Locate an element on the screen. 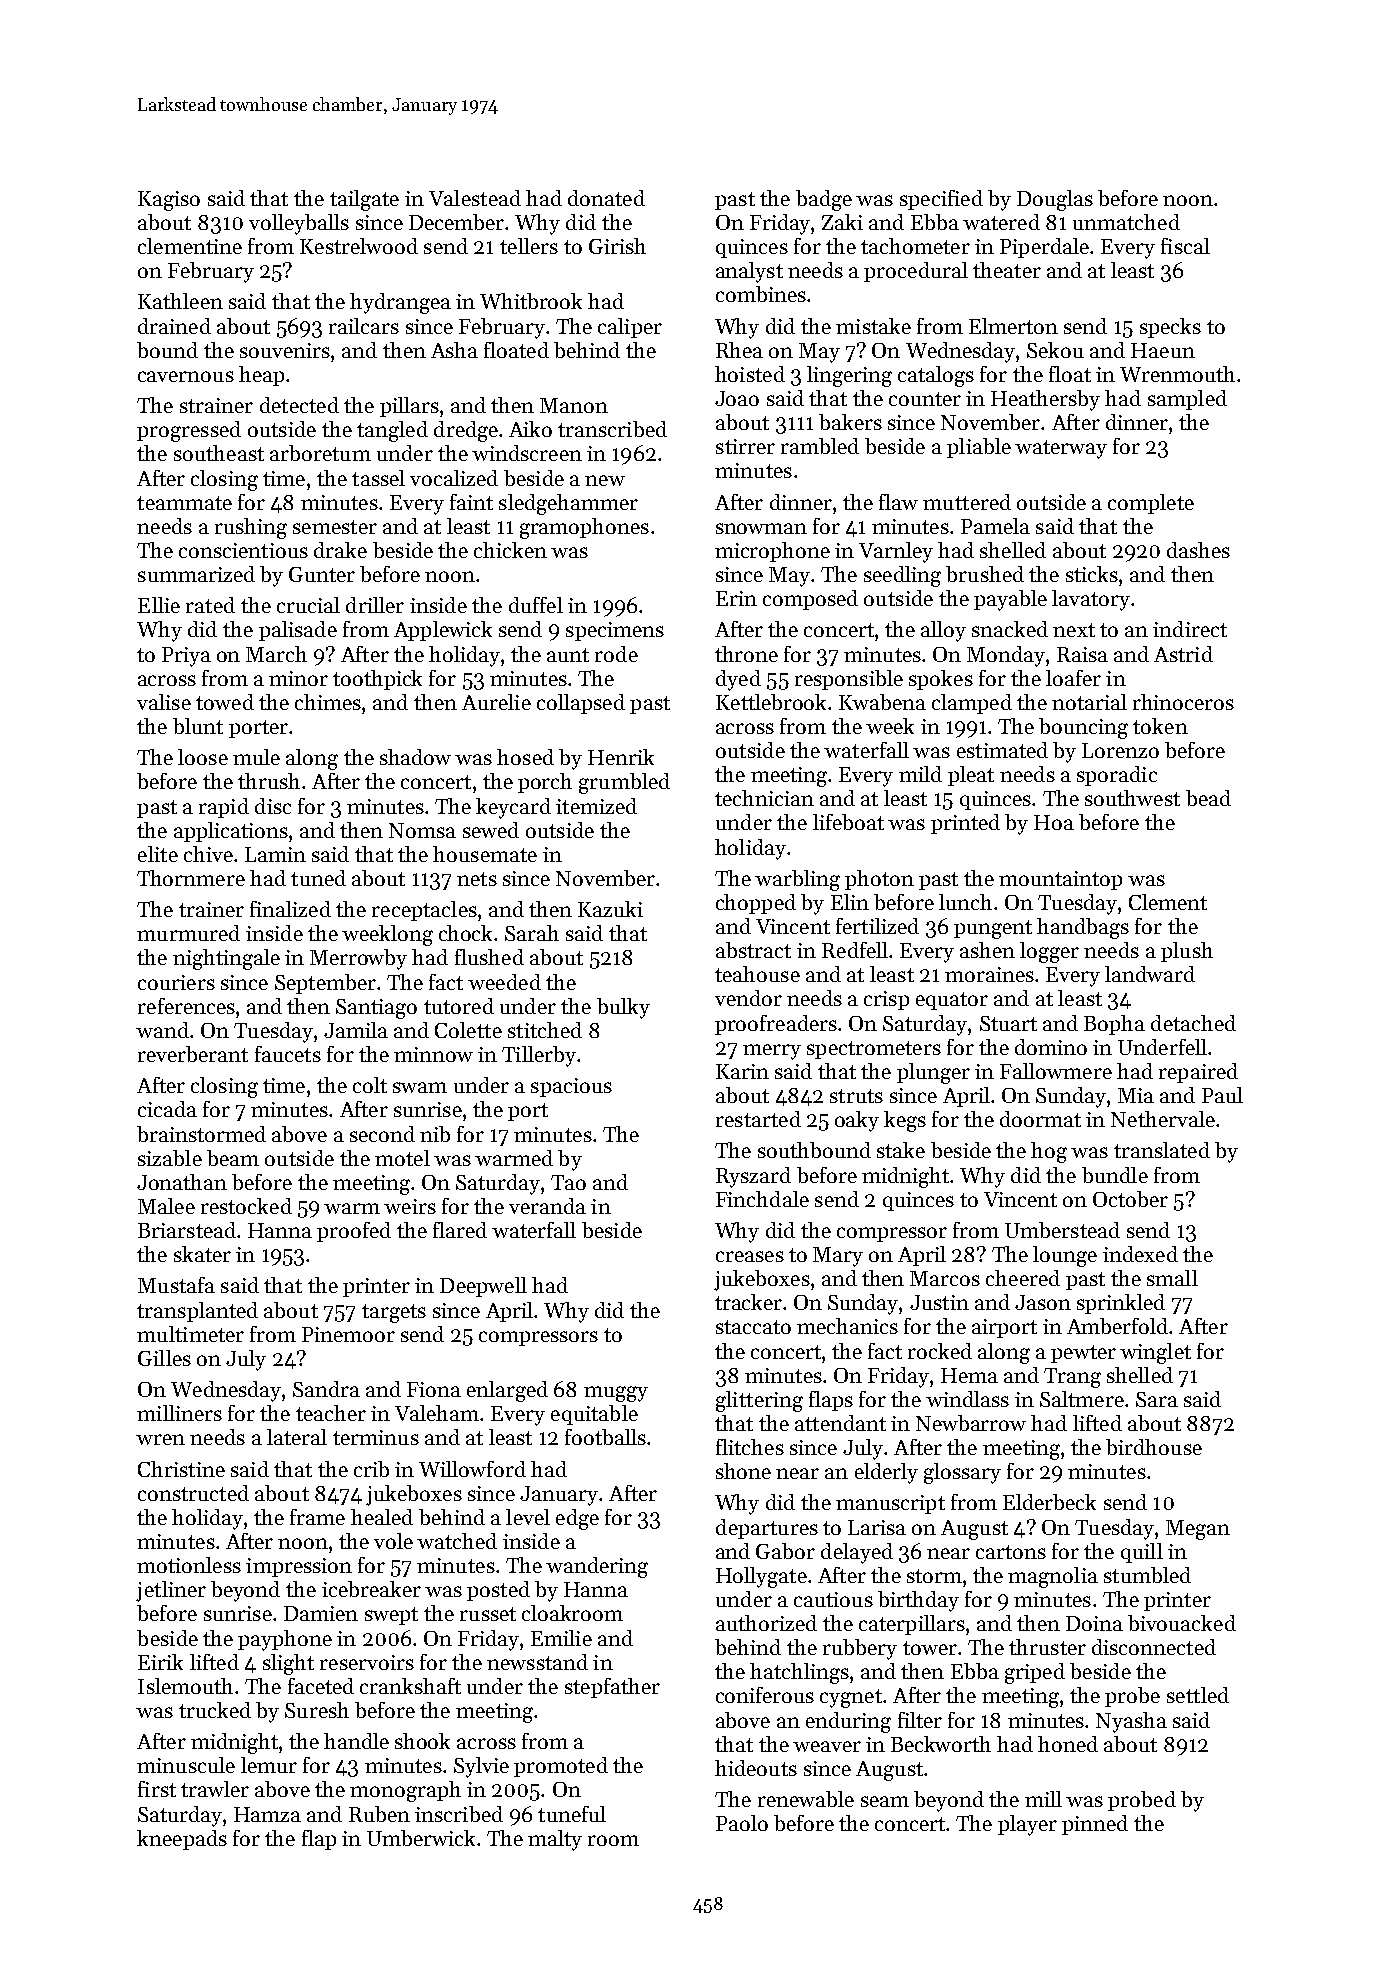 This screenshot has height=1969, width=1386. Jonathan is located at coordinates (182, 1182).
